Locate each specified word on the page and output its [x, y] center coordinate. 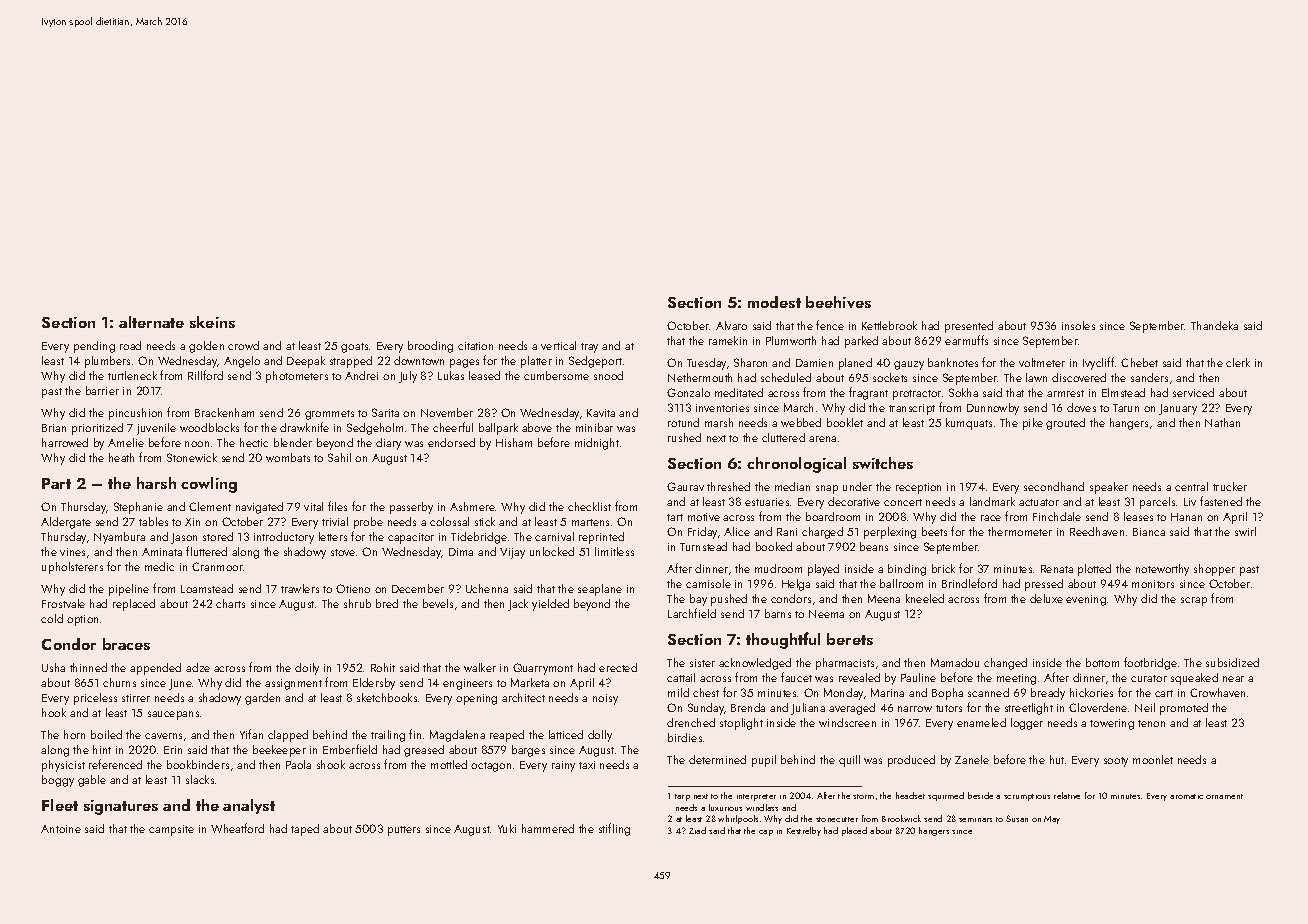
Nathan [1222, 422]
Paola [298, 764]
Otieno [353, 588]
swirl [1245, 531]
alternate [151, 322]
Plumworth [791, 340]
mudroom [778, 568]
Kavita [601, 413]
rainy [563, 766]
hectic [254, 442]
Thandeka [1214, 325]
